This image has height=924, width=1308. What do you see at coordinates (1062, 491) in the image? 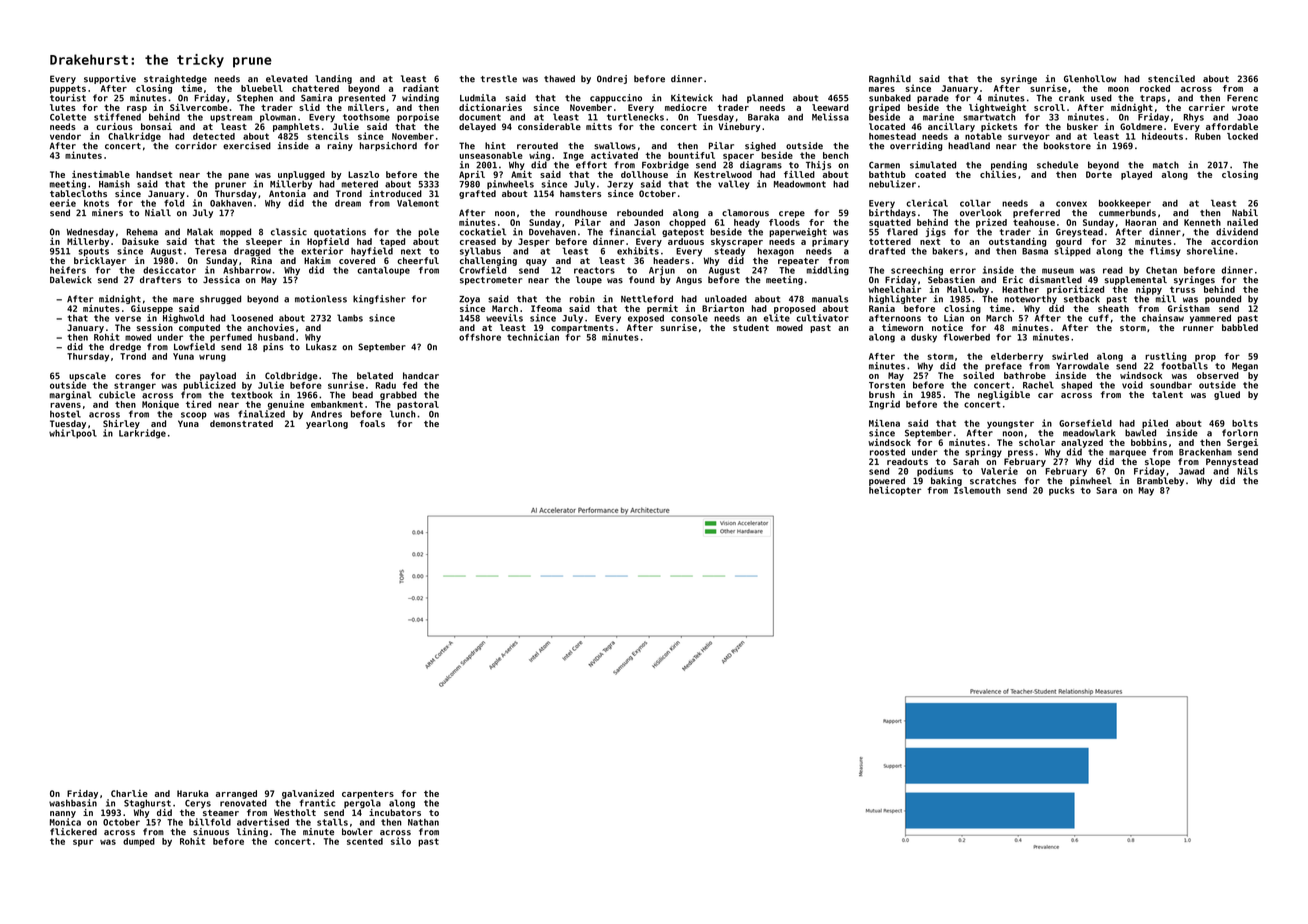
I see `pucks` at bounding box center [1062, 491].
